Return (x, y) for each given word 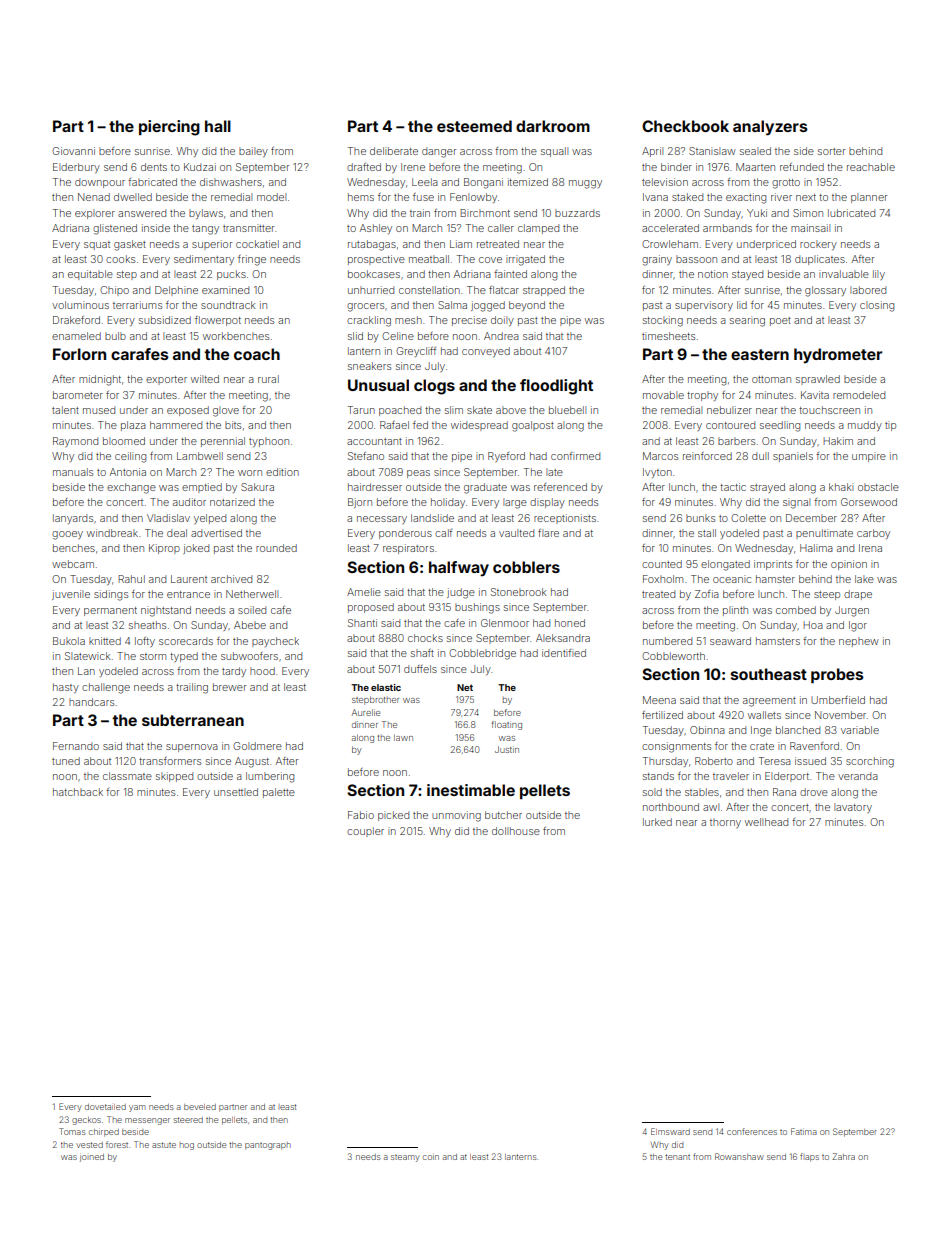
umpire (869, 457)
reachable (871, 167)
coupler (365, 832)
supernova (192, 748)
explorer (95, 214)
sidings (111, 595)
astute (164, 1145)
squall (554, 152)
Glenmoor (505, 623)
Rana (784, 792)
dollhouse (516, 831)
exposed (188, 411)
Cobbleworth (673, 656)
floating (507, 725)
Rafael (394, 425)
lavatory (853, 808)
